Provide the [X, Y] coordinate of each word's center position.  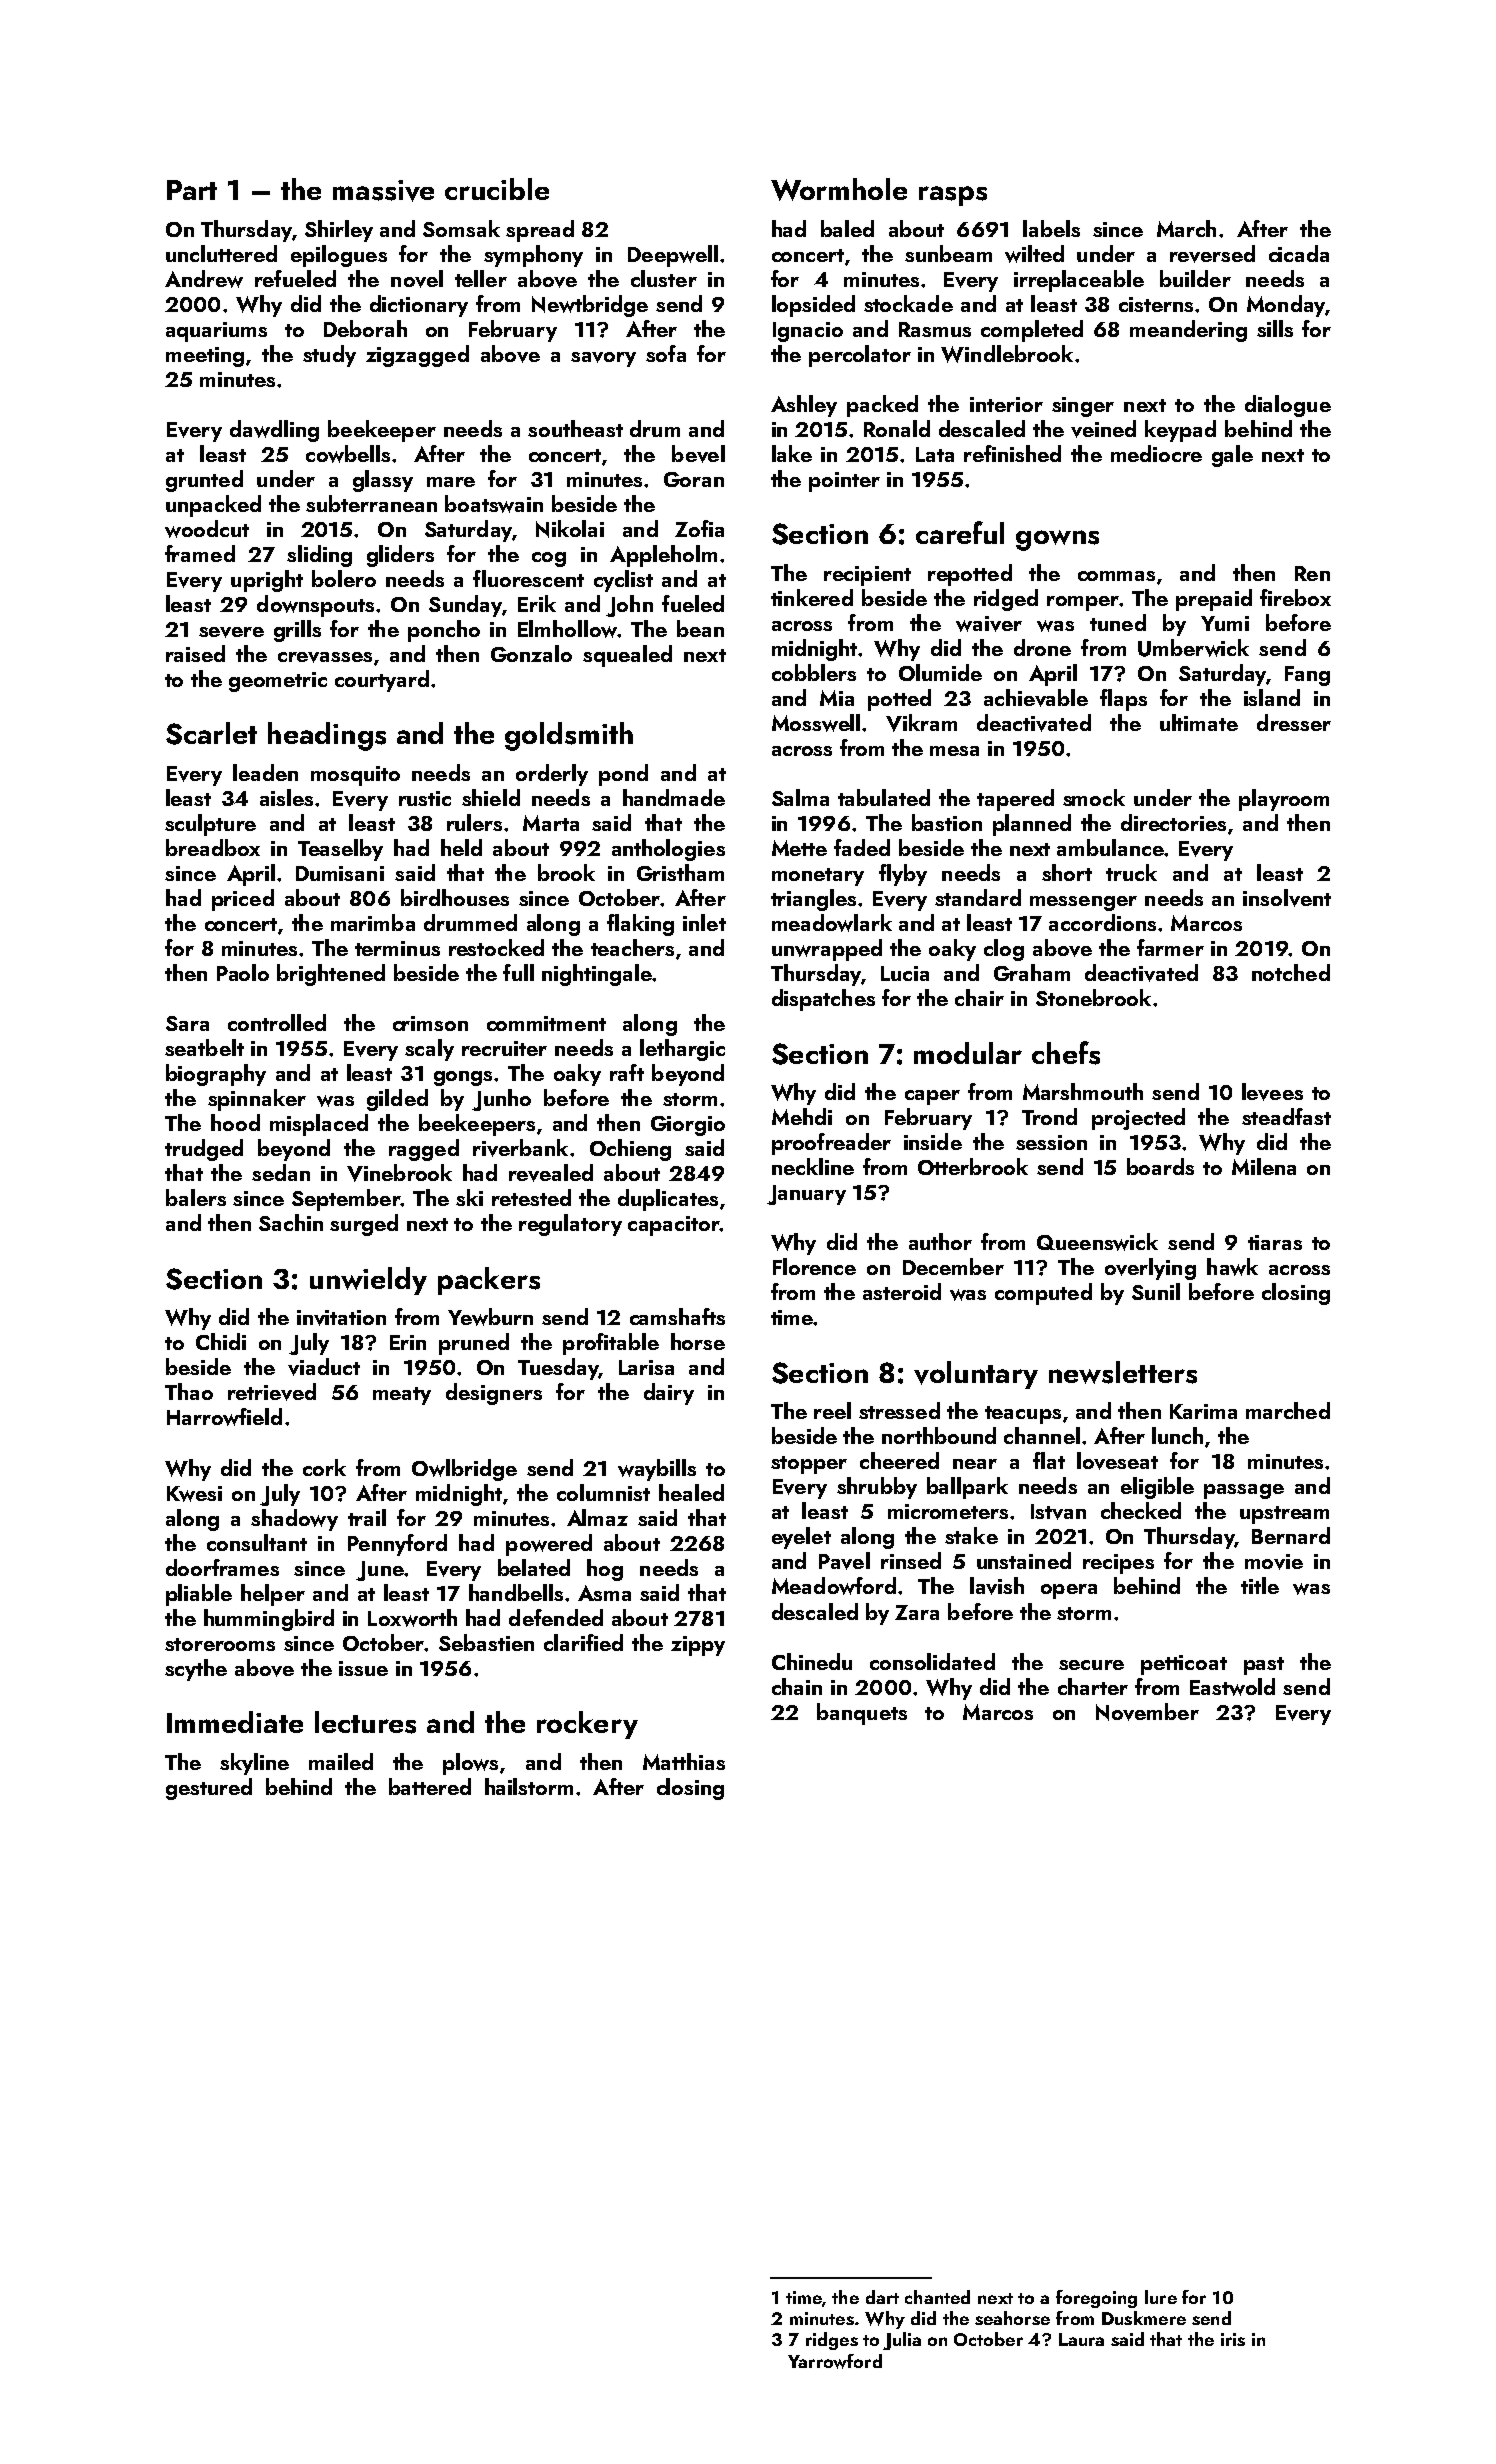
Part [192, 190]
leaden [265, 772]
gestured [209, 1789]
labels [1051, 228]
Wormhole [839, 189]
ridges [832, 2341]
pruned [474, 1344]
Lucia [905, 973]
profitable [611, 1344]
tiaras [1275, 1242]
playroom [1284, 800]
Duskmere [1144, 2318]
